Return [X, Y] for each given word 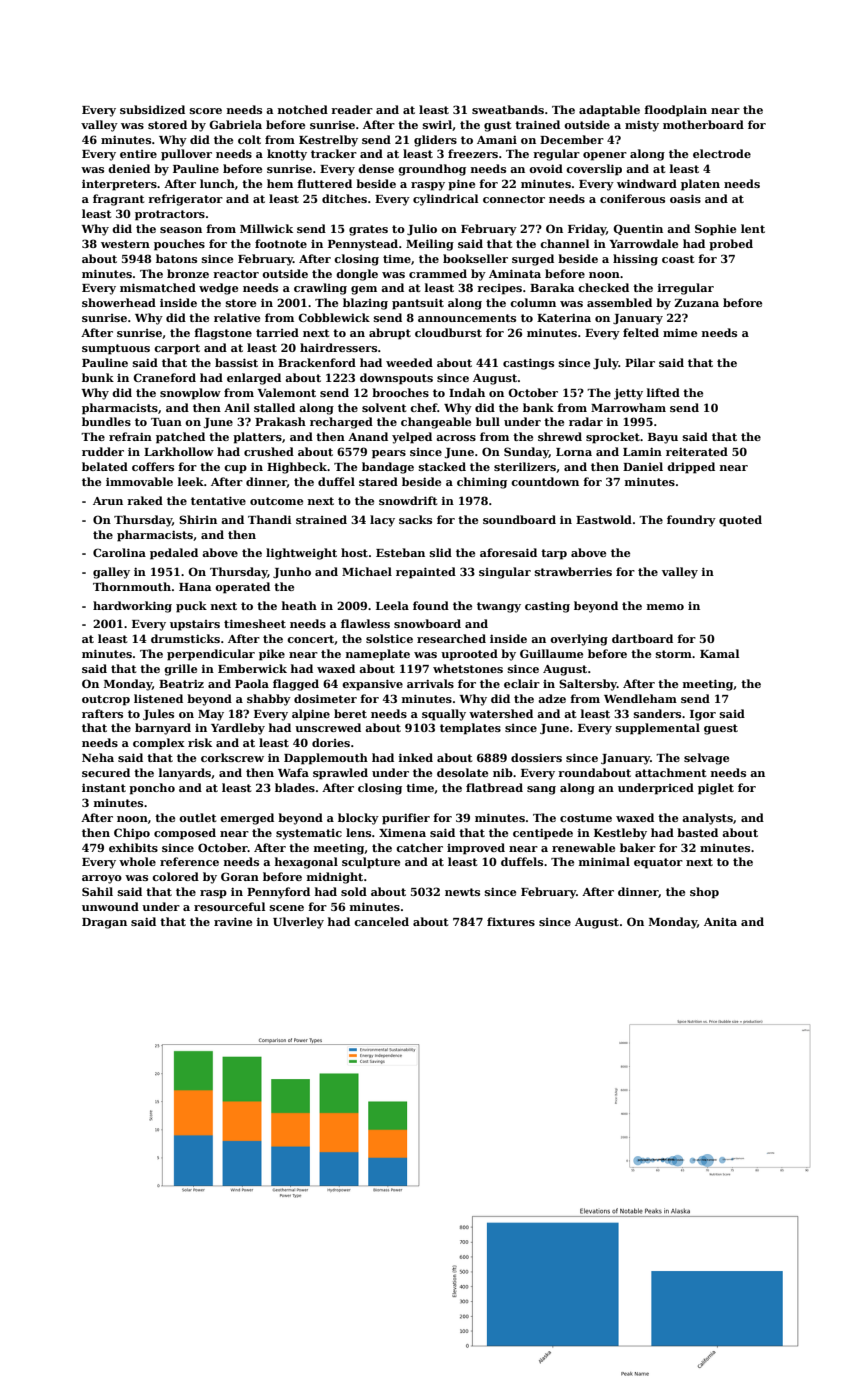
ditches [344, 198]
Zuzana [696, 303]
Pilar [640, 362]
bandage [388, 468]
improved [476, 849]
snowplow [190, 394]
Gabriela [235, 124]
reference [189, 861]
